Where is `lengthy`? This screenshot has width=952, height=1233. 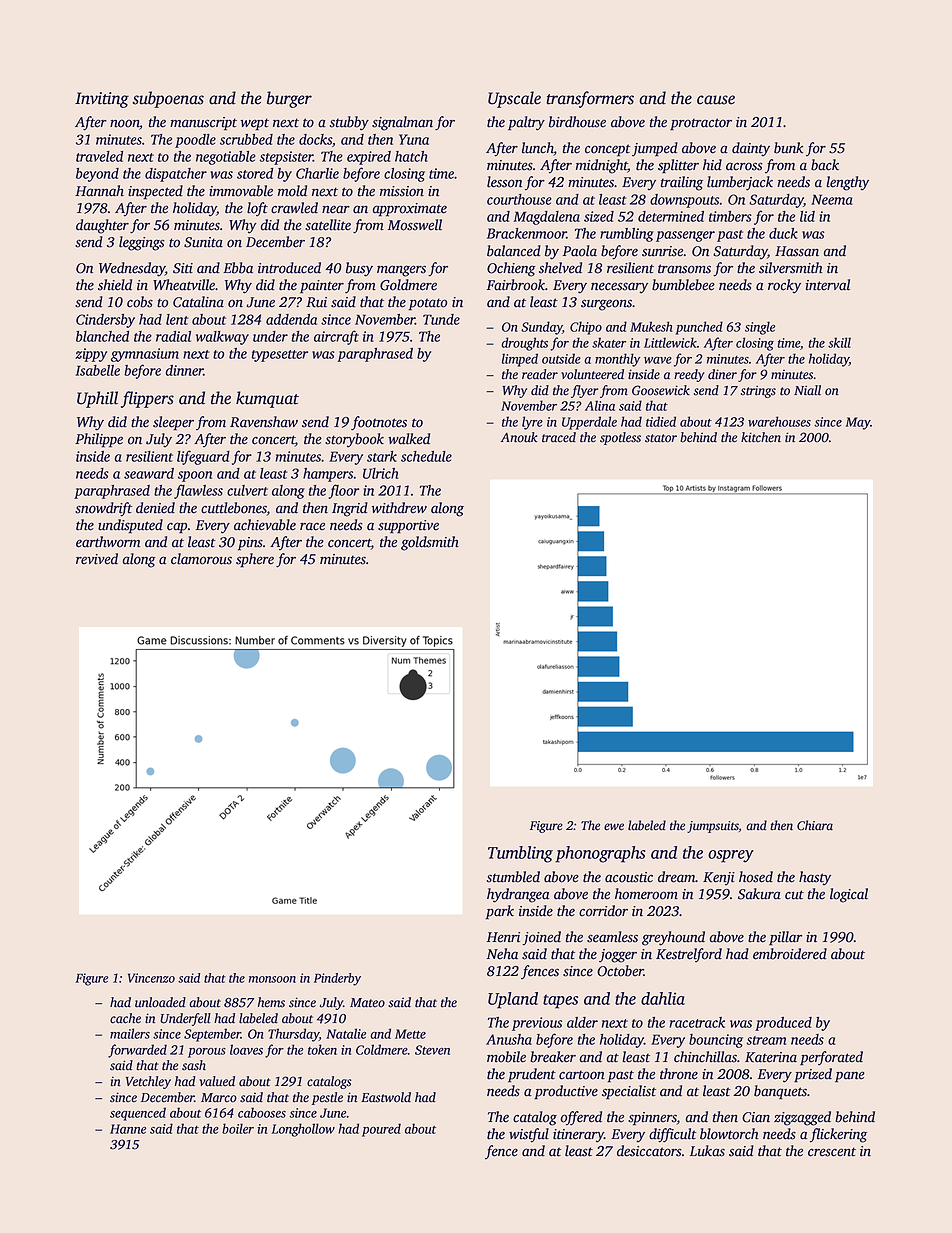 lengthy is located at coordinates (847, 183).
